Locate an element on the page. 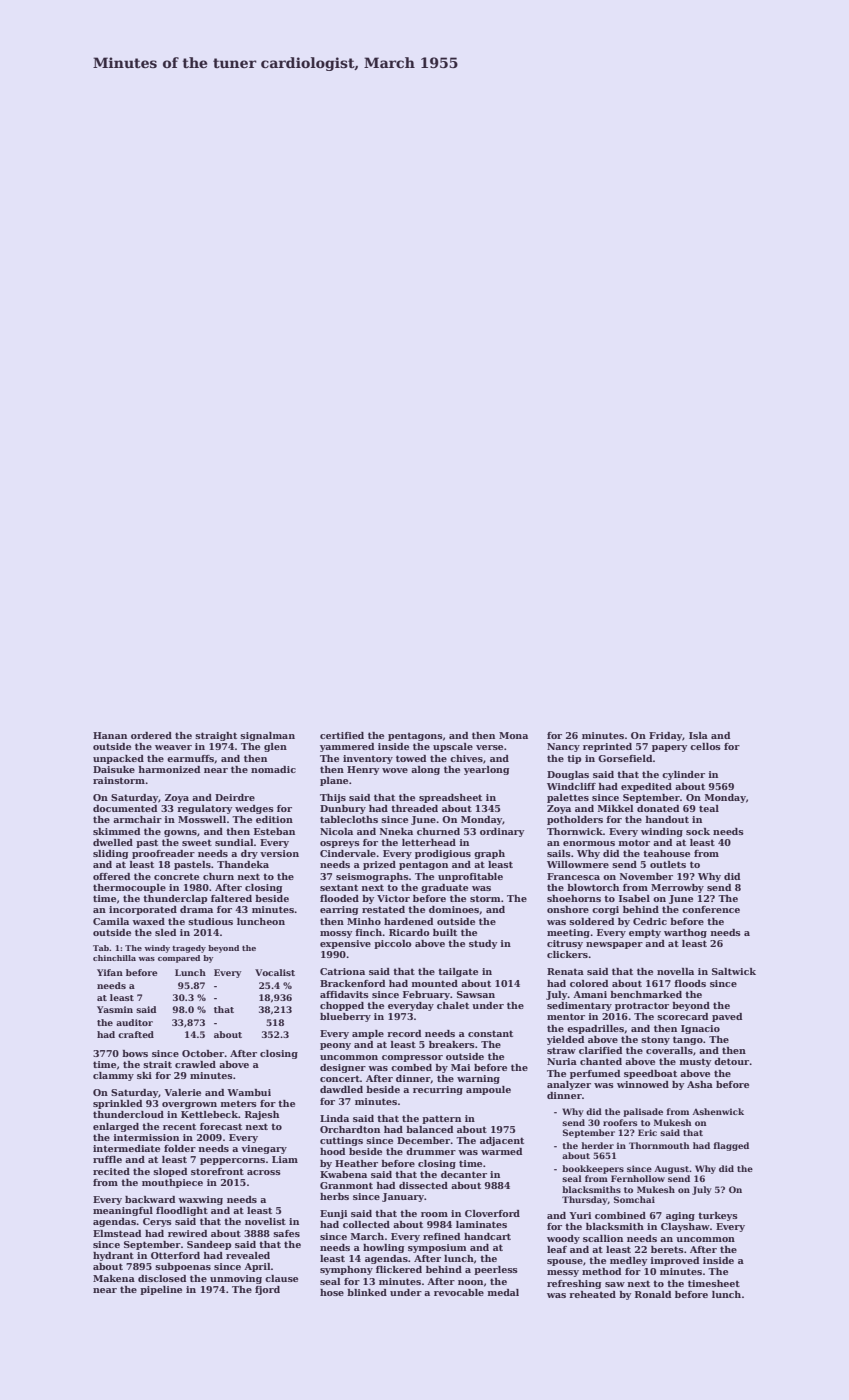 This document has width=849, height=1400. Elmstead is located at coordinates (117, 1233).
